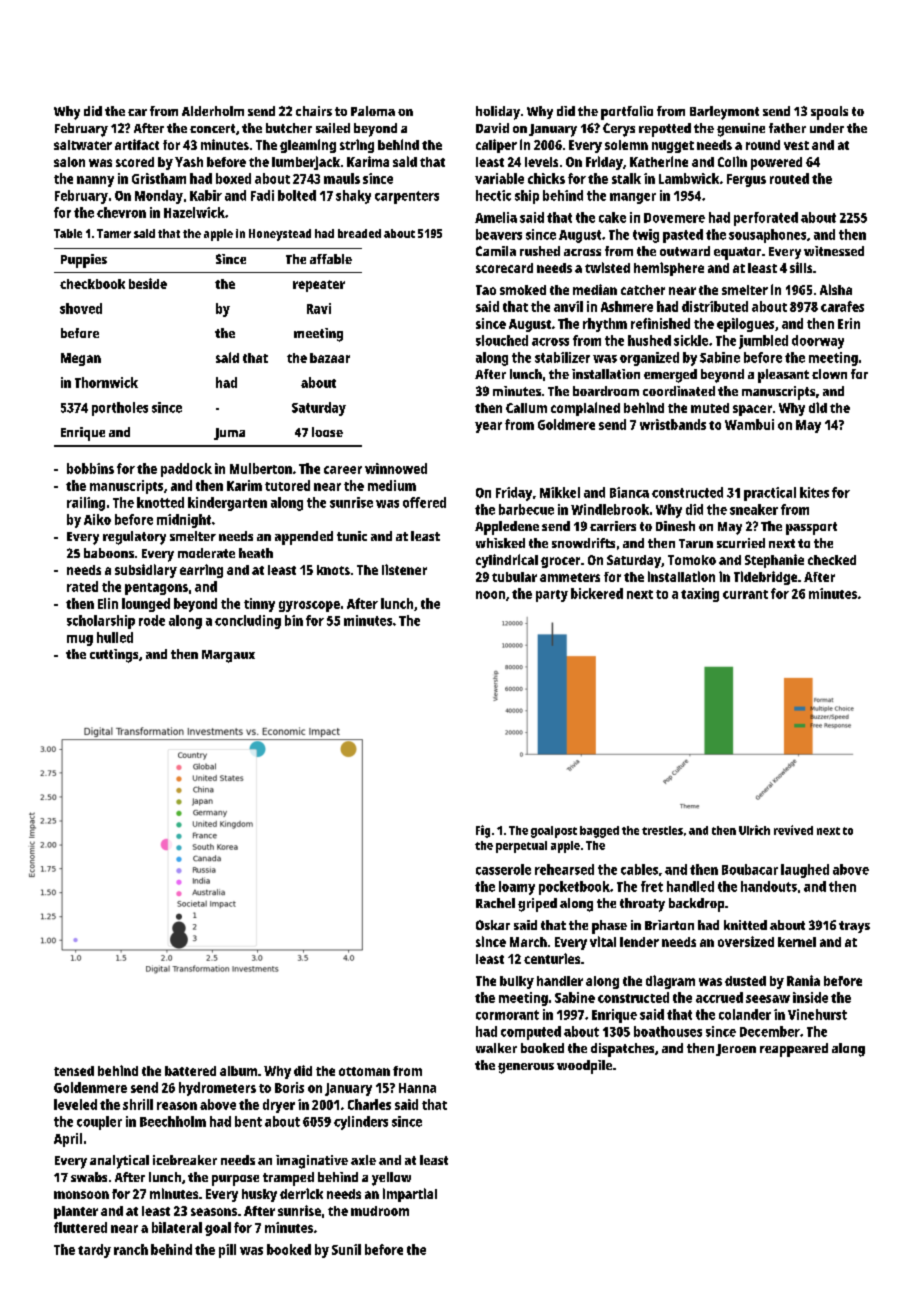 The width and height of the image is (924, 1308). Describe the element at coordinates (114, 656) in the image. I see `cuttings` at that location.
